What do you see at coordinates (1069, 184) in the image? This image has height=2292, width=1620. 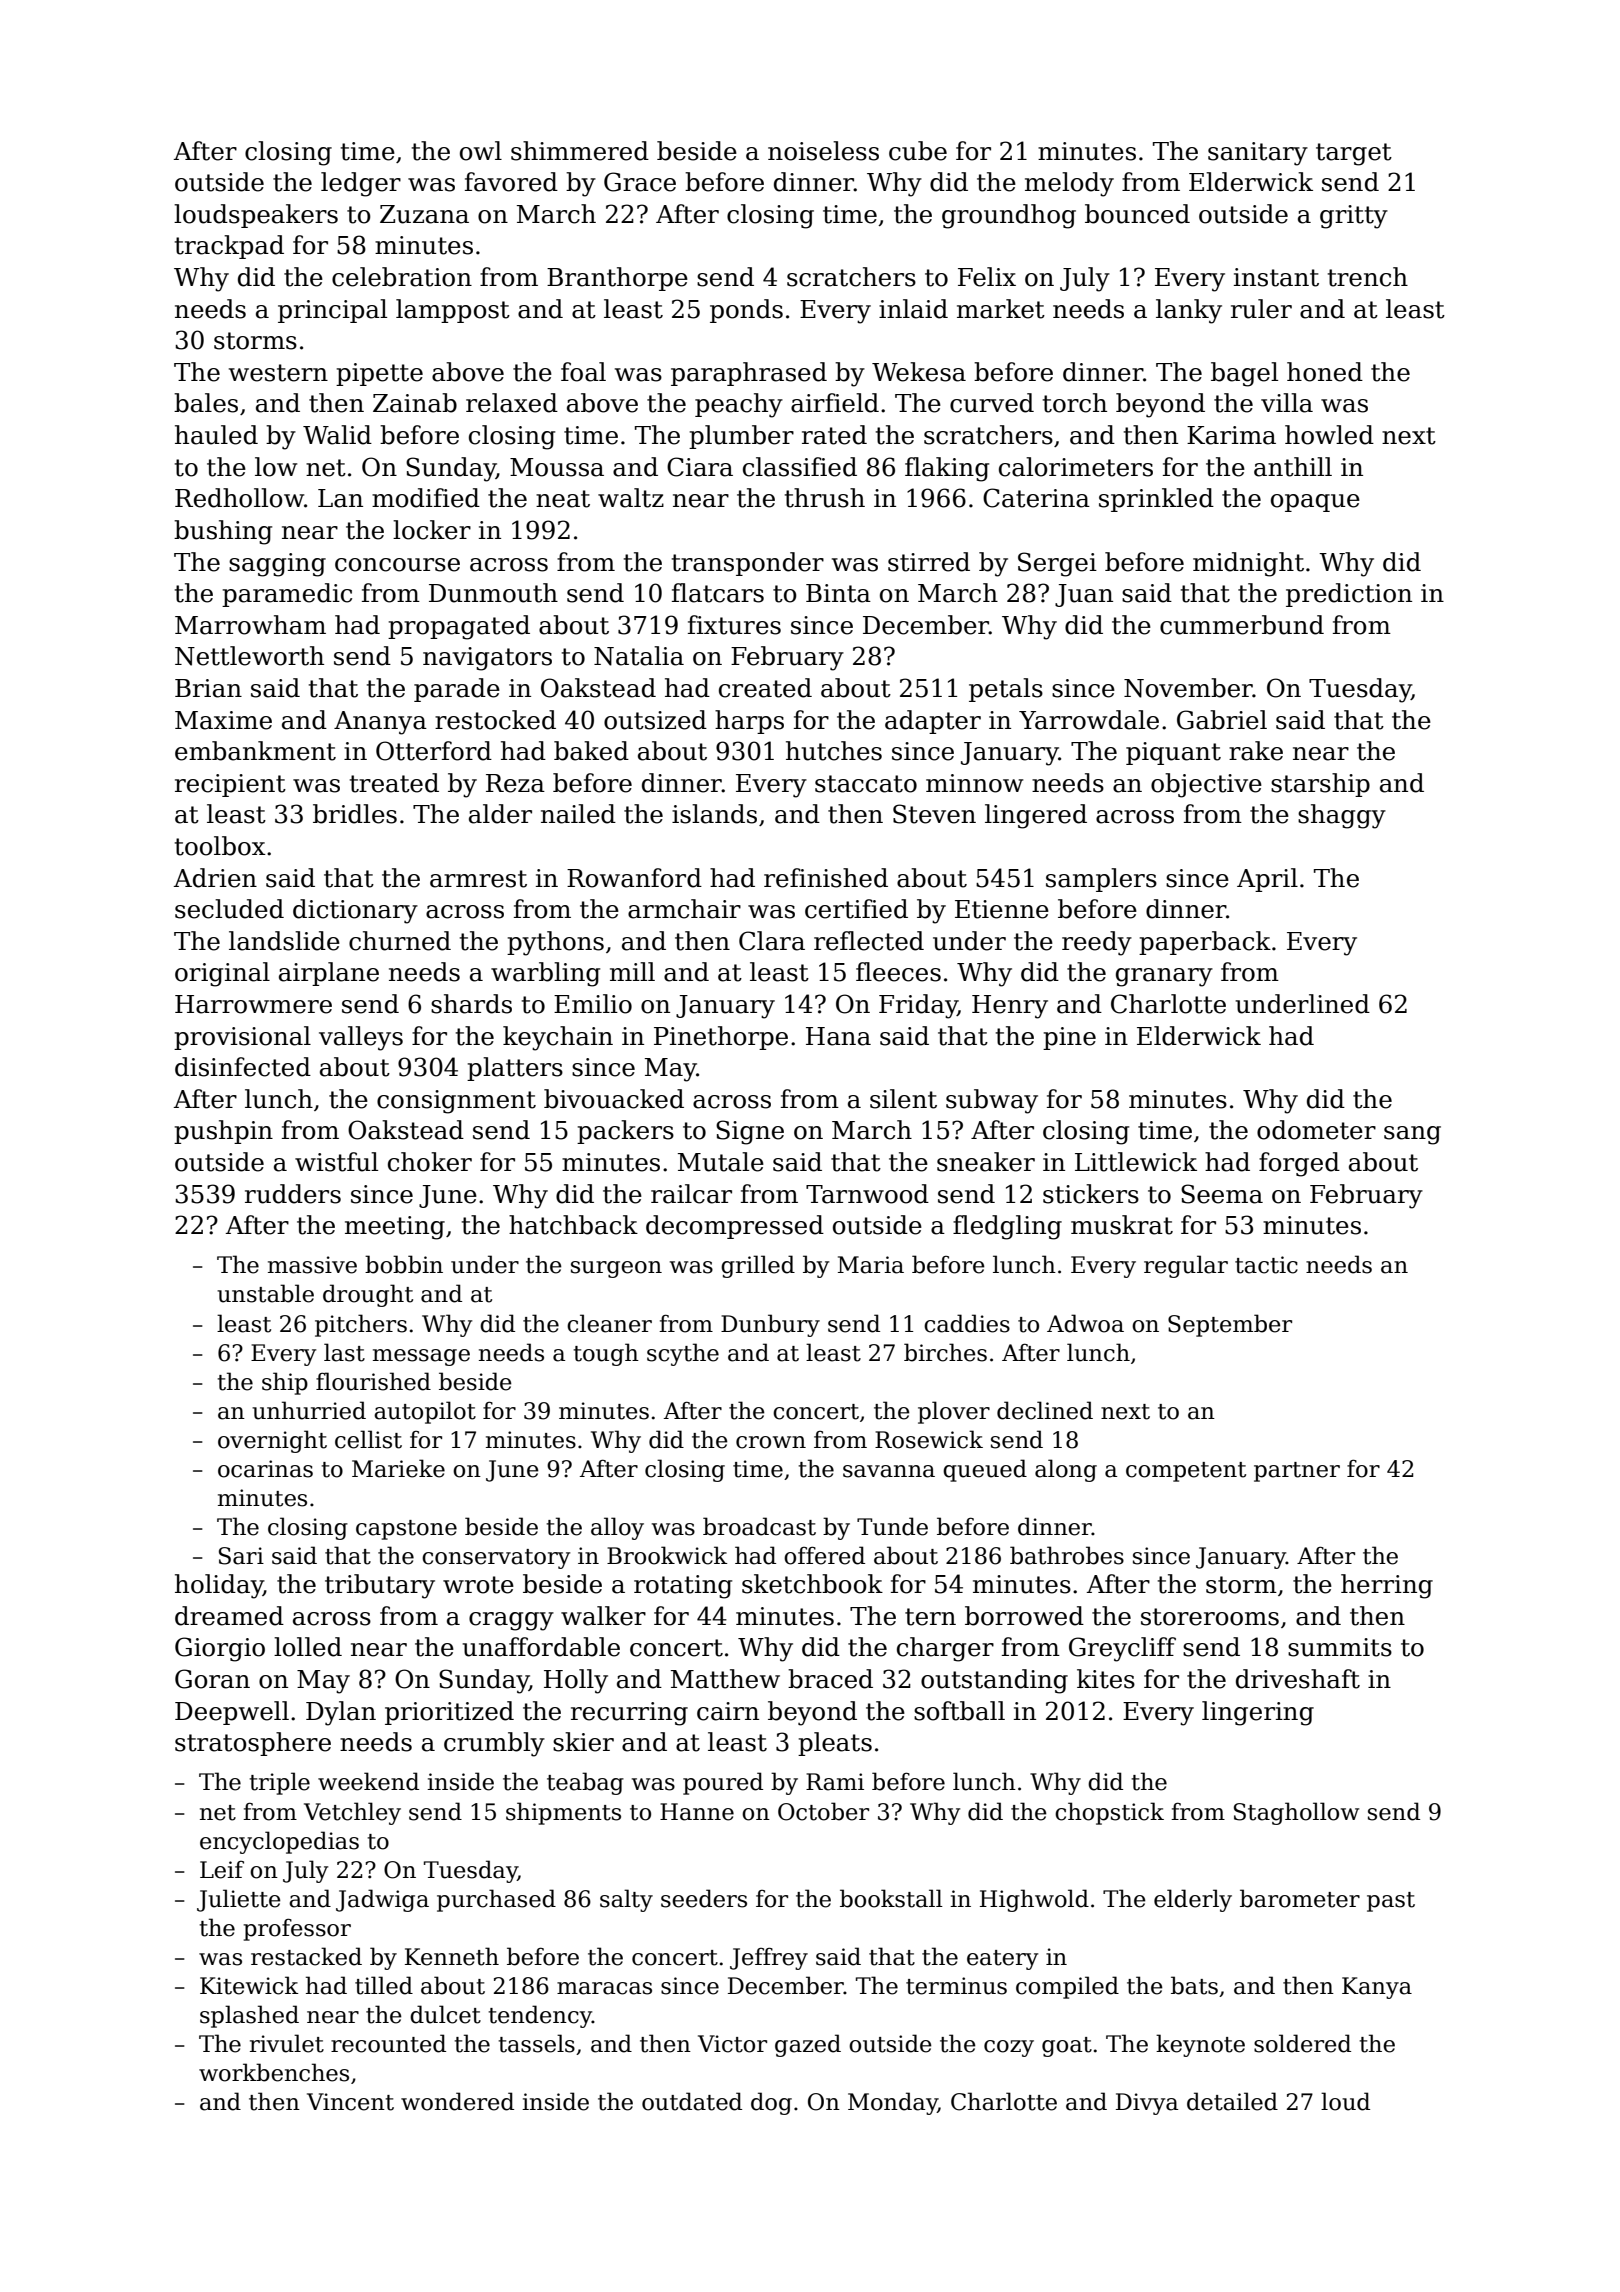 I see `melody` at bounding box center [1069, 184].
